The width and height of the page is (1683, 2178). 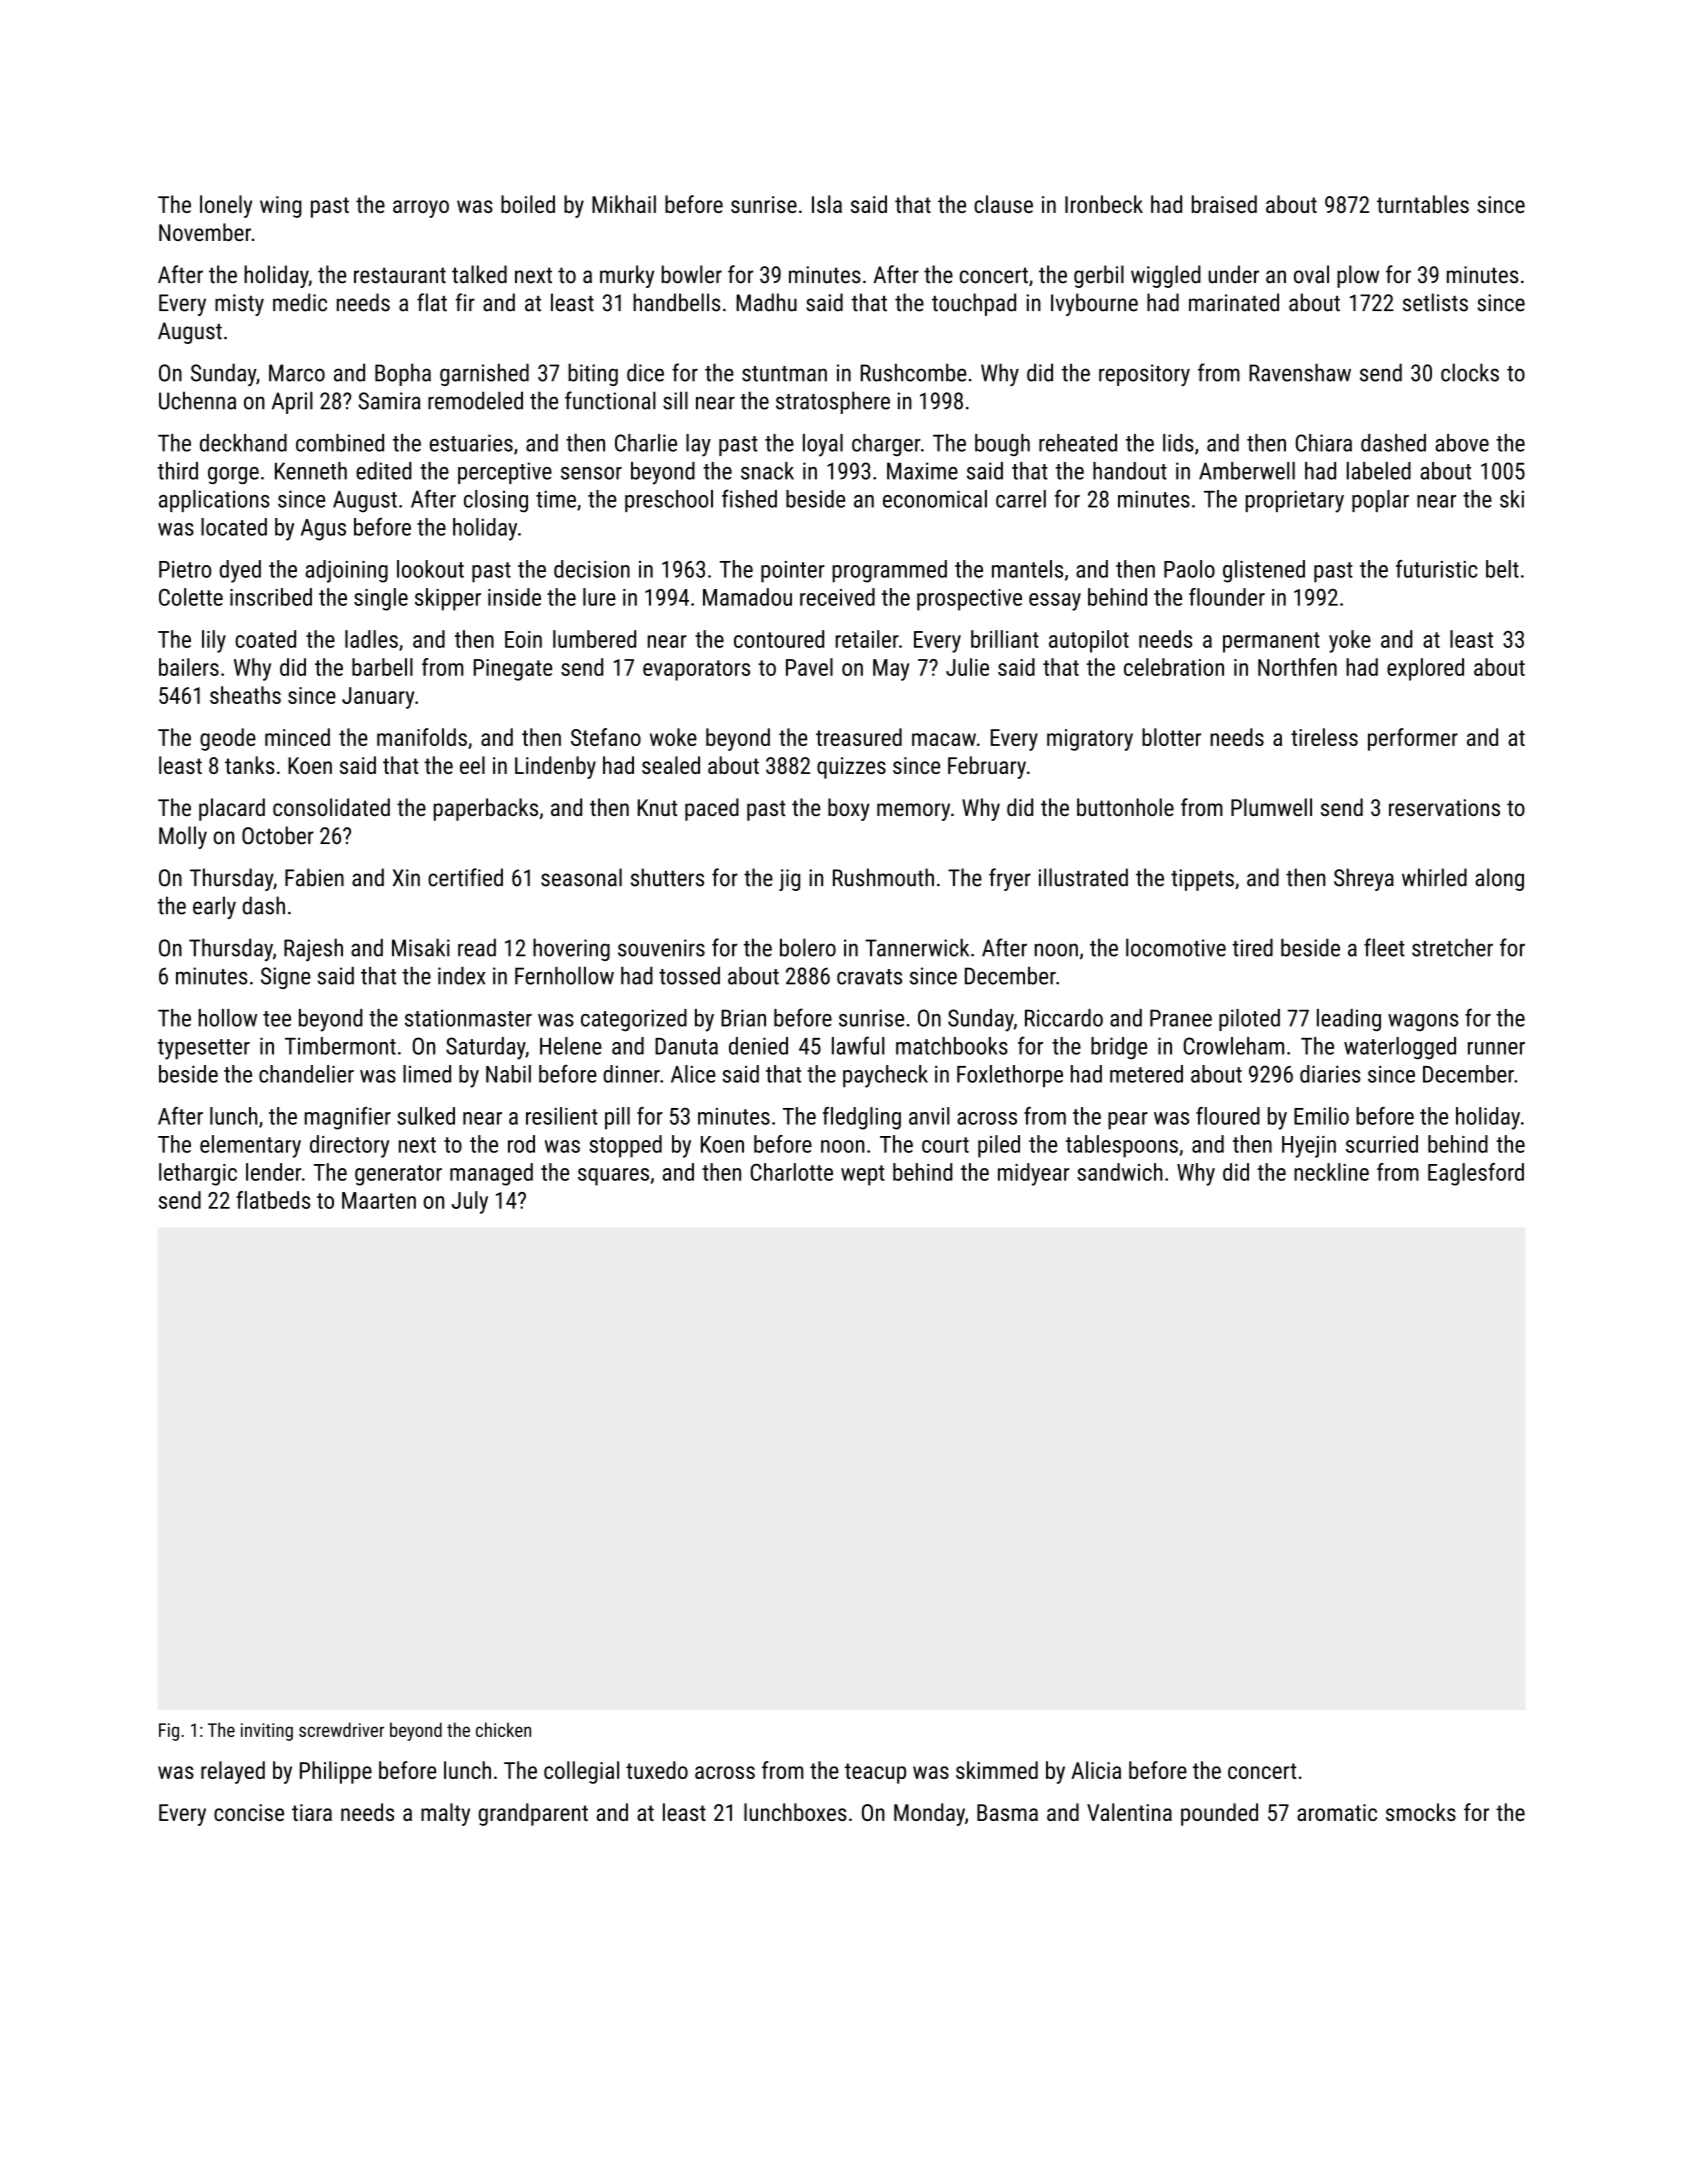 What do you see at coordinates (693, 1074) in the page?
I see `Alice` at bounding box center [693, 1074].
